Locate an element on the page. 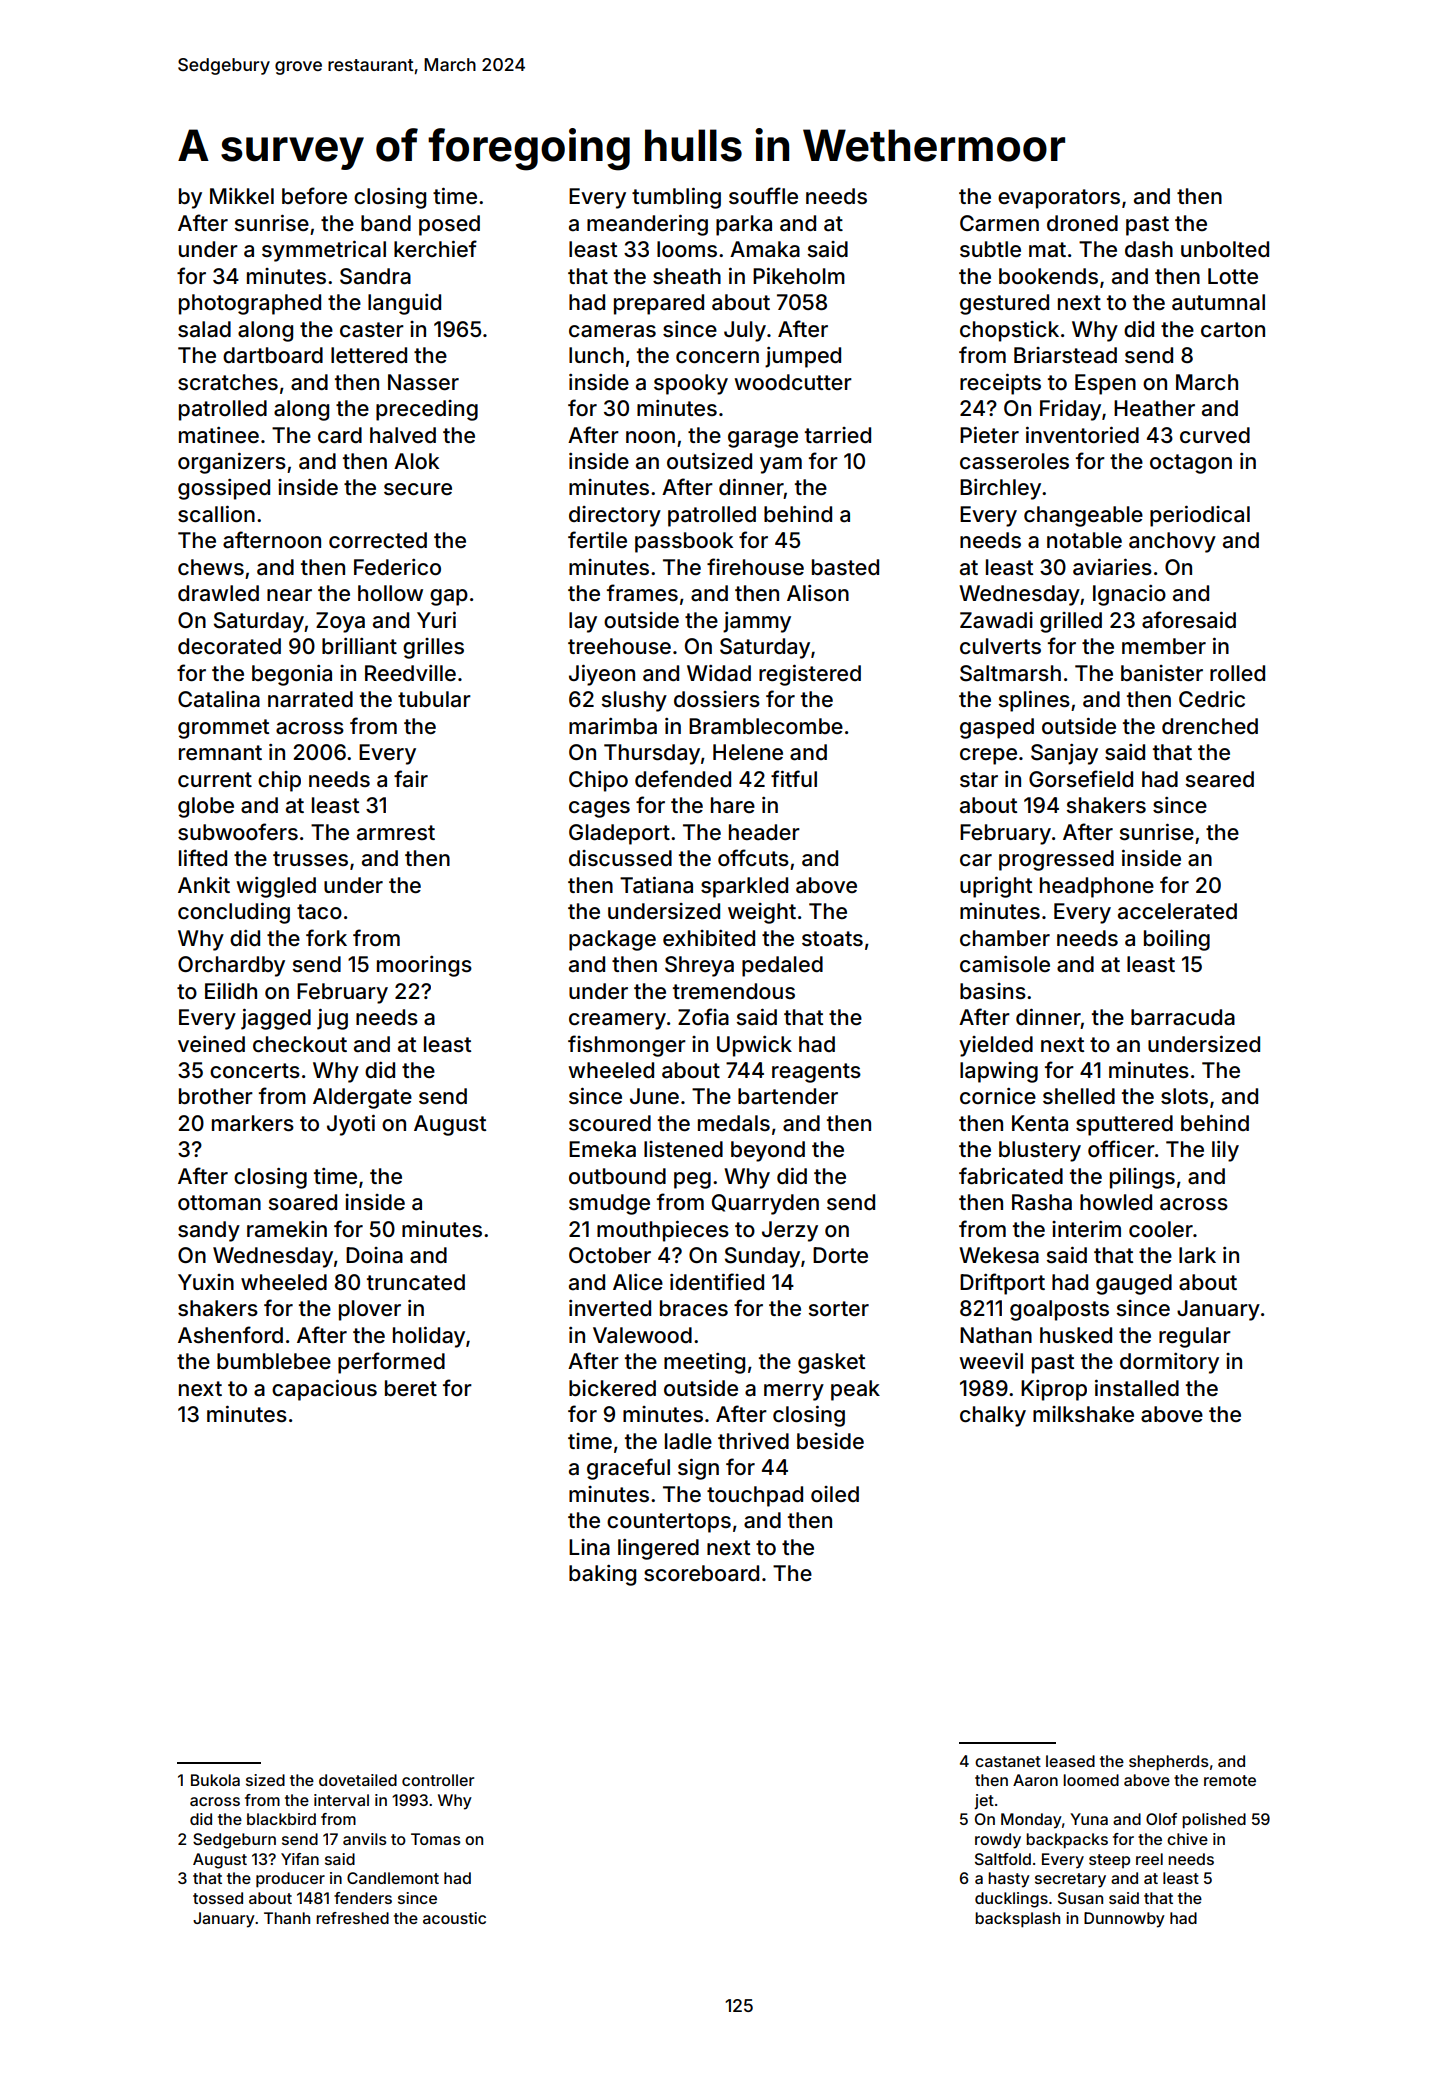 This image has height=2100, width=1450. lunch is located at coordinates (596, 355).
